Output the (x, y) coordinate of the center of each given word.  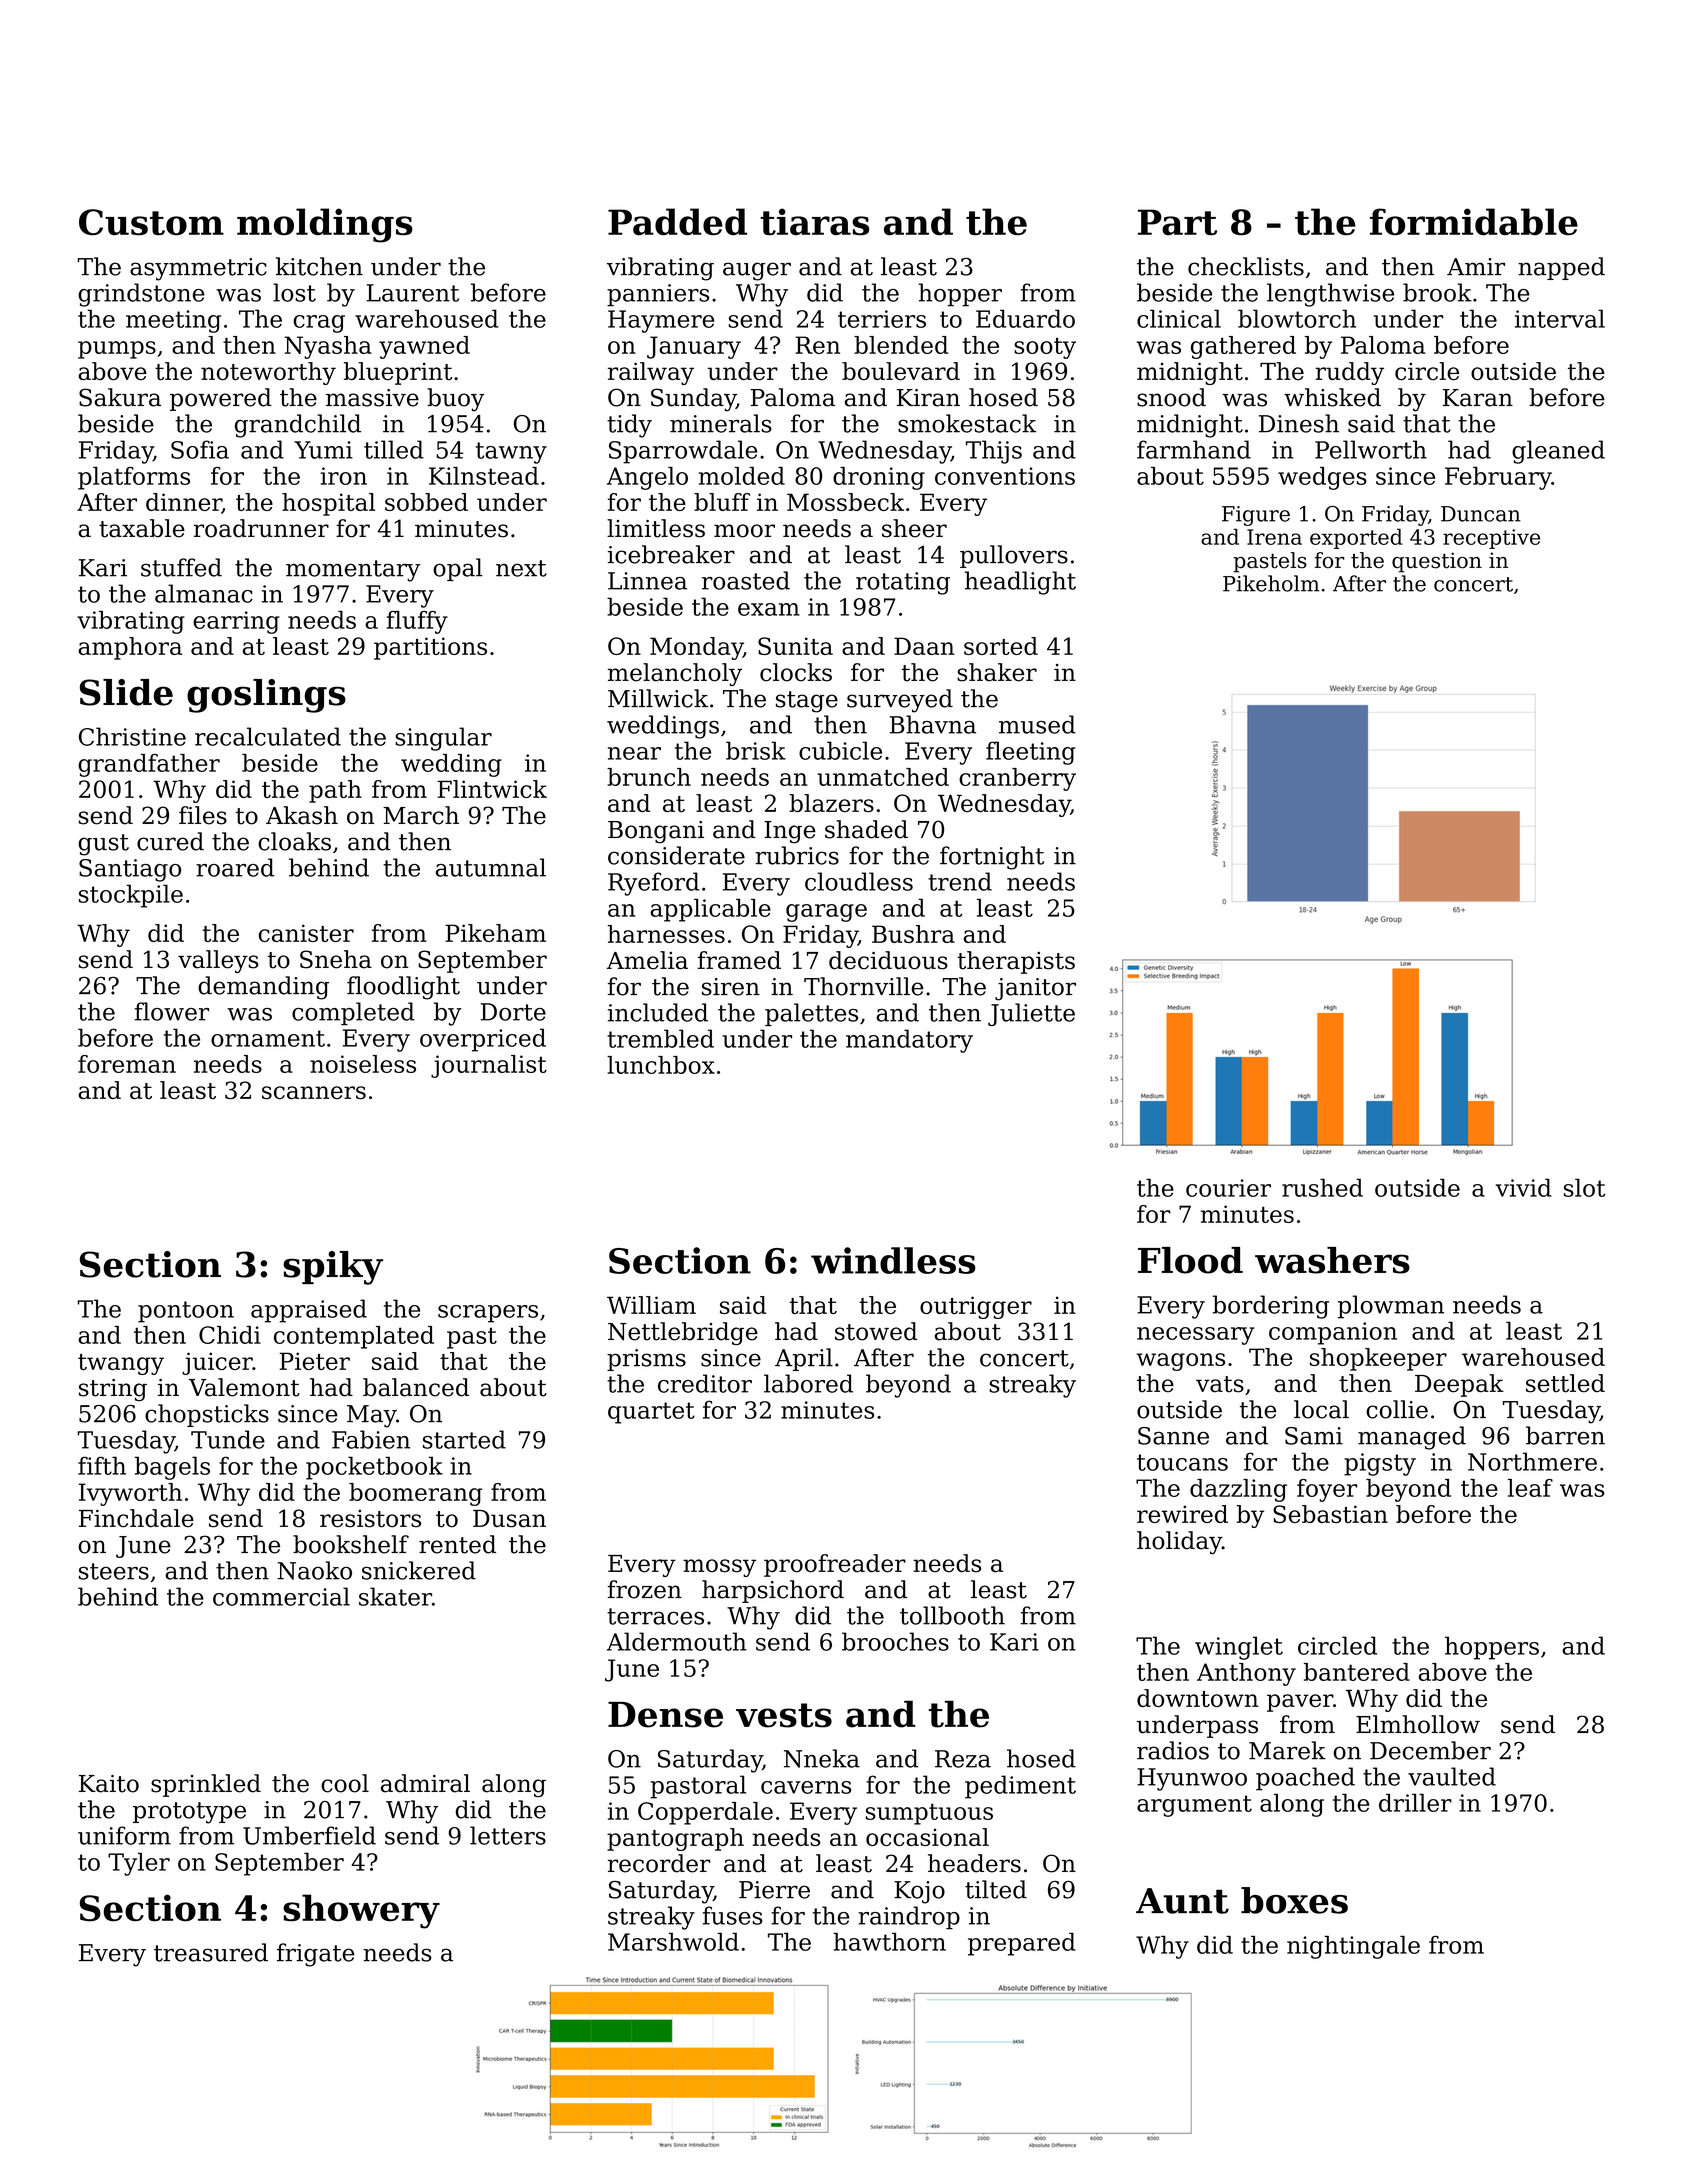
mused (1037, 724)
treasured (211, 1952)
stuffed (181, 567)
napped (1561, 268)
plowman (1391, 1307)
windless (893, 1260)
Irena (1274, 537)
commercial (281, 1596)
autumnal (491, 867)
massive (372, 398)
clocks (796, 672)
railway (651, 373)
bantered (1357, 1672)
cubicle (840, 750)
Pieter (314, 1361)
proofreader (835, 1565)
